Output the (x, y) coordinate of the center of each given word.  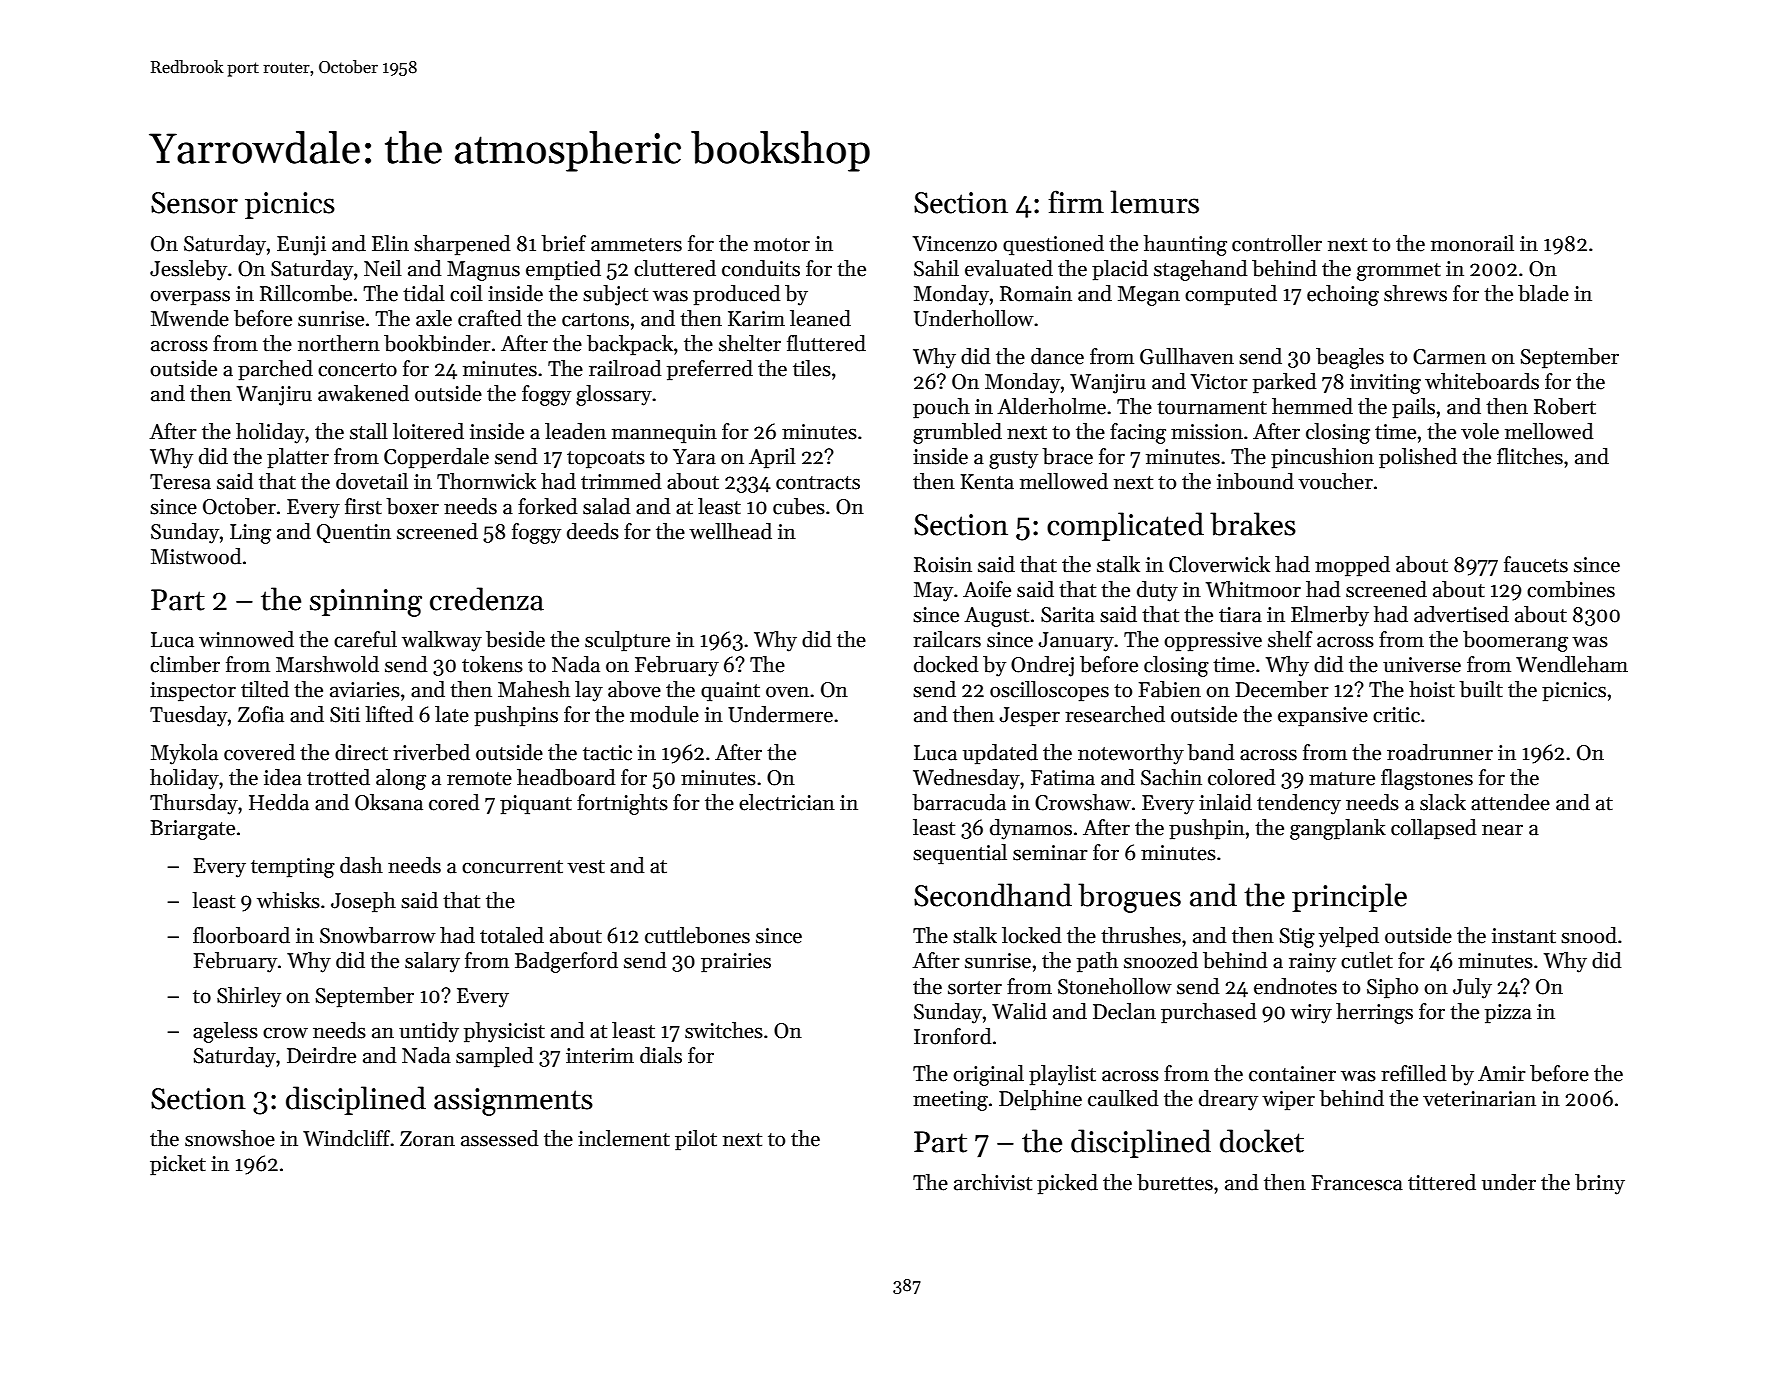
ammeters (636, 245)
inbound (1255, 481)
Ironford (952, 1036)
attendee (1510, 802)
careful (365, 639)
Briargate (192, 830)
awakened (363, 393)
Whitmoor (1253, 589)
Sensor (194, 203)
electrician (787, 802)
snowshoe (230, 1138)
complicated (1125, 526)
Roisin (943, 565)
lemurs (1154, 202)
